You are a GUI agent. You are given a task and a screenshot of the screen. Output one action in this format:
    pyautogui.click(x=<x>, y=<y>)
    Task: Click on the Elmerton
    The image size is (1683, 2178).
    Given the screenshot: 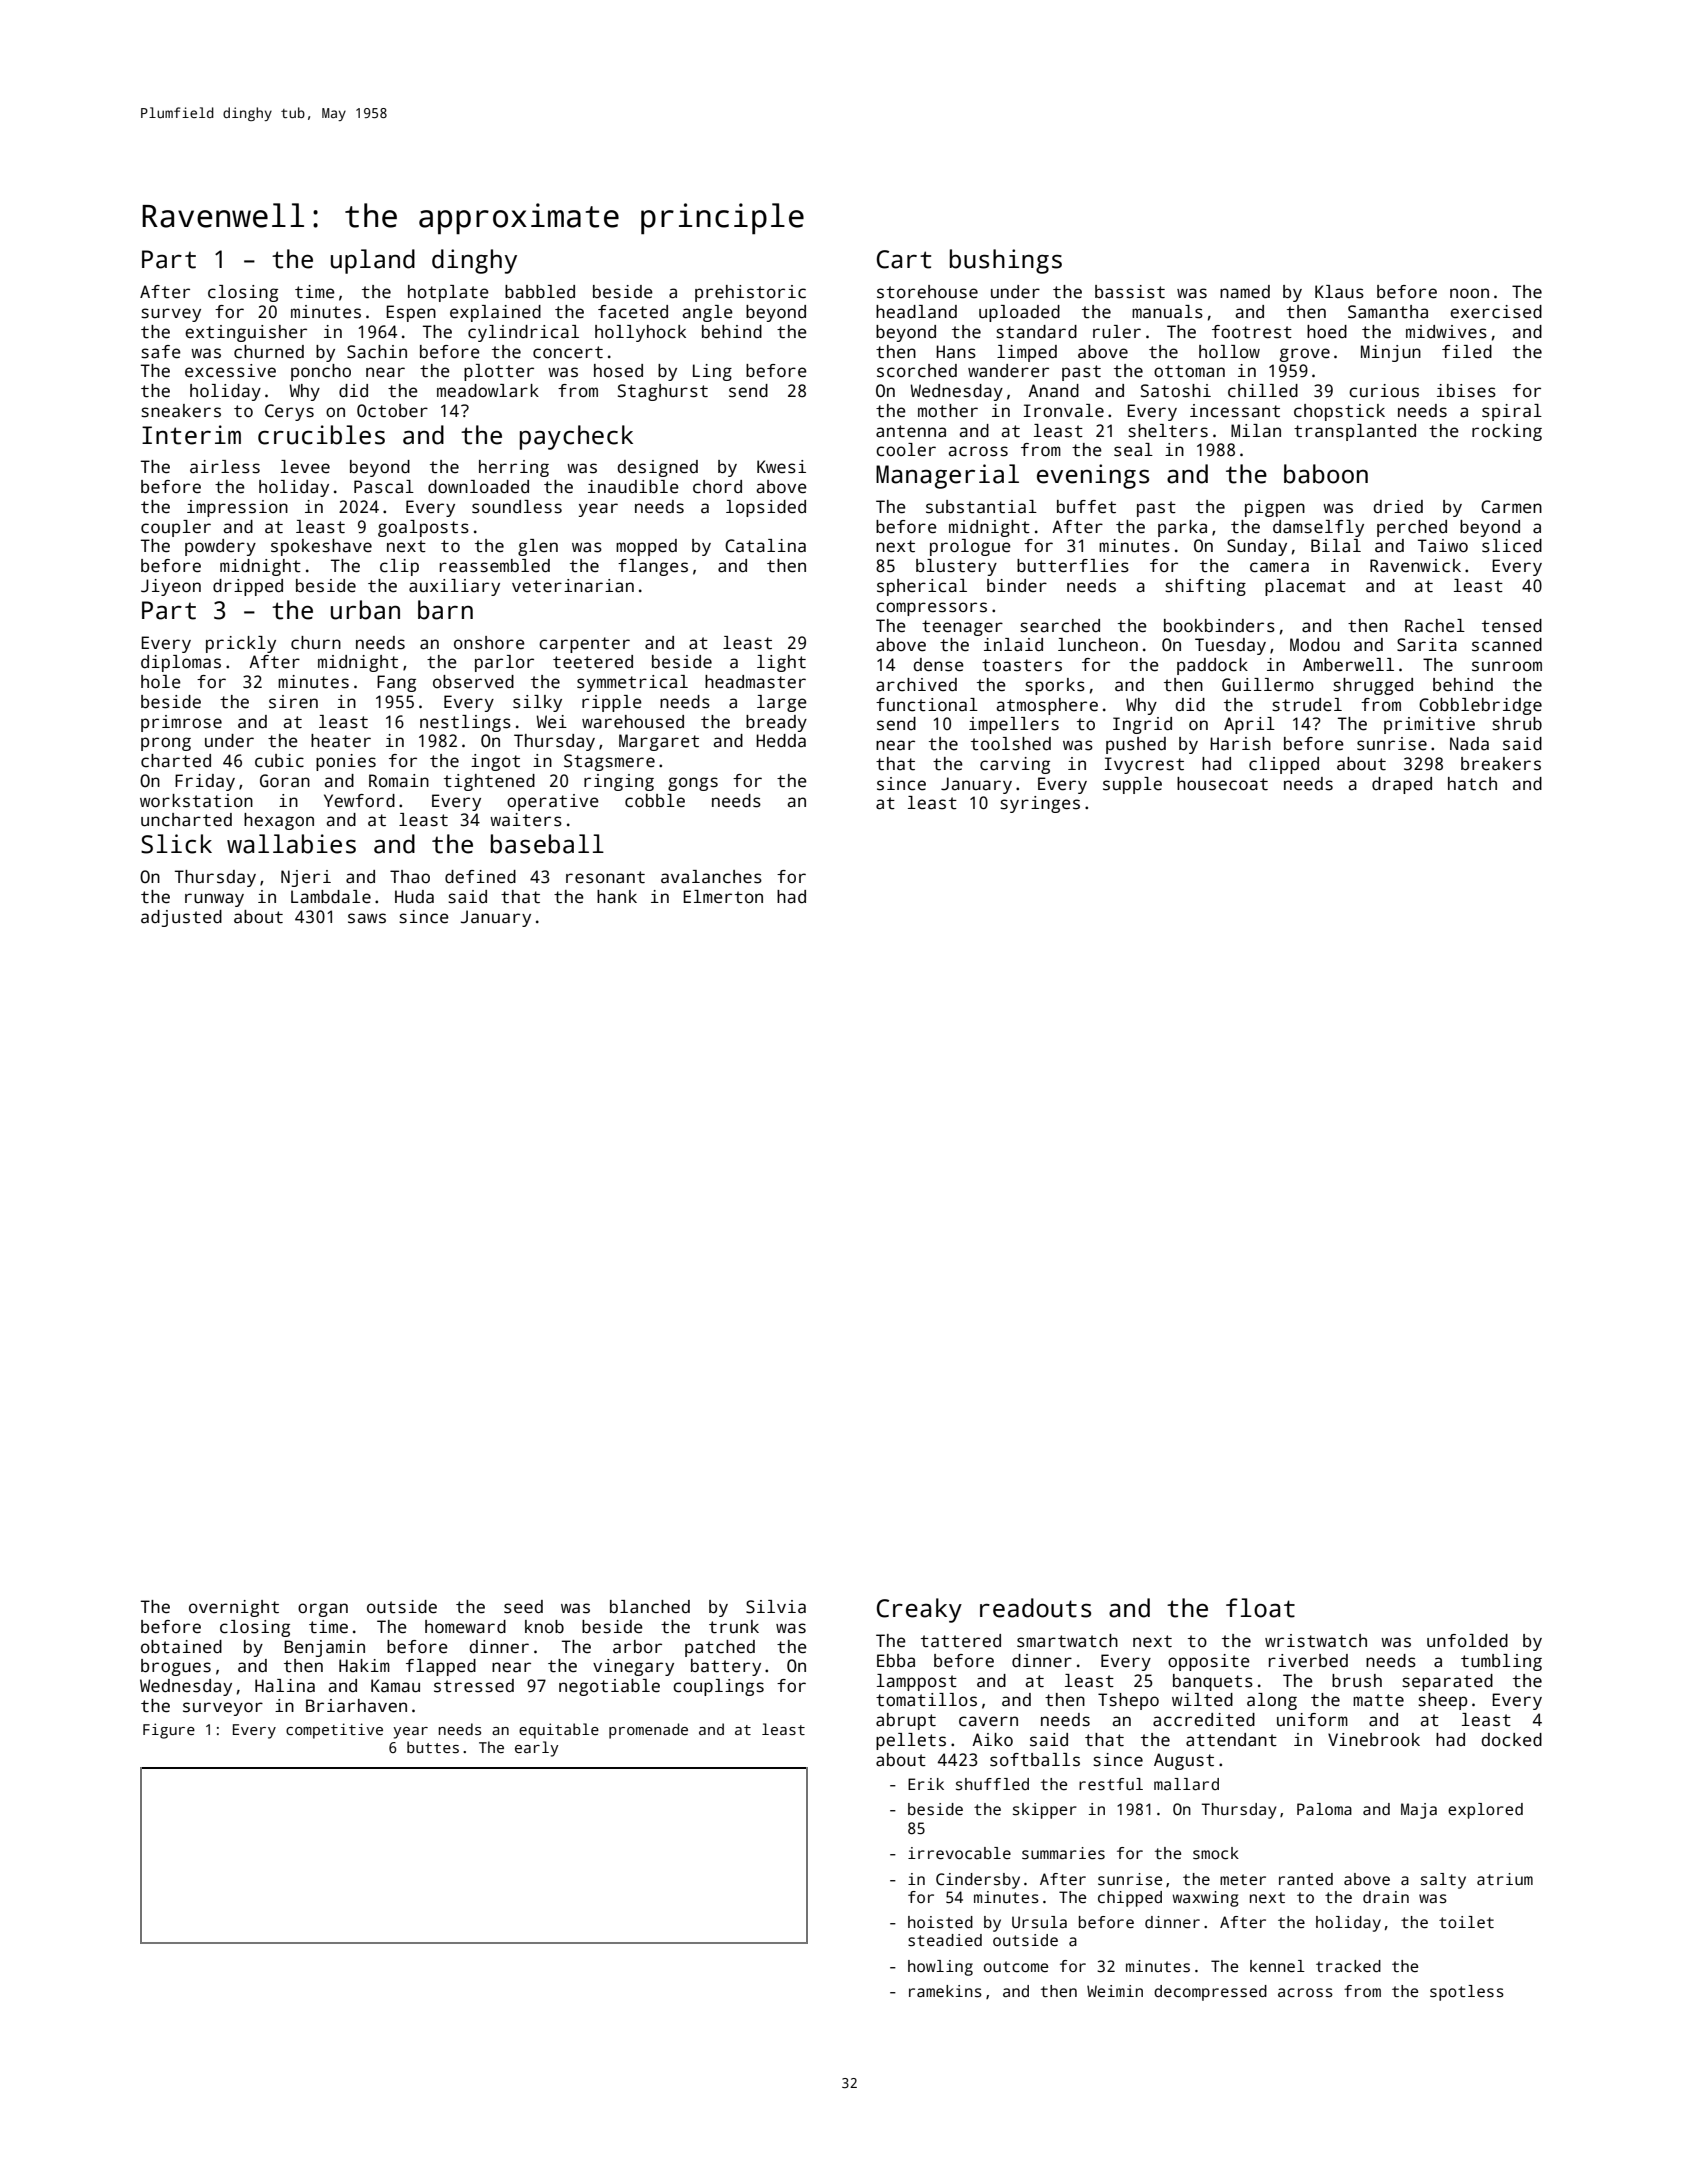 What is the action you would take?
    pyautogui.click(x=723, y=897)
